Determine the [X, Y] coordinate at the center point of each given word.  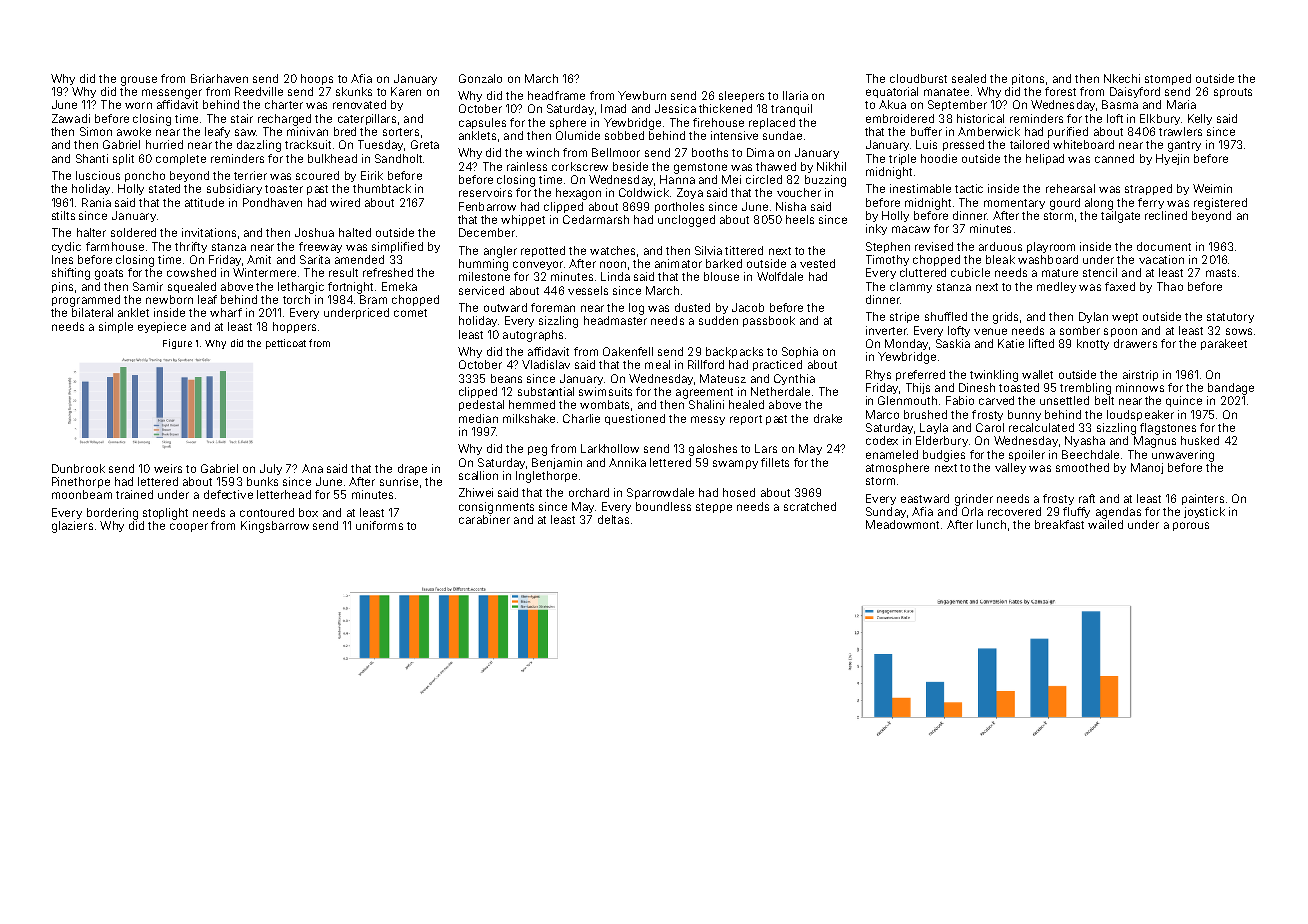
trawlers [1180, 131]
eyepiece [162, 327]
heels [800, 219]
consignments [496, 508]
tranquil [791, 109]
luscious [98, 175]
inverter [886, 330]
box [308, 512]
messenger [172, 94]
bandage [1231, 389]
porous [1191, 526]
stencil [1100, 272]
